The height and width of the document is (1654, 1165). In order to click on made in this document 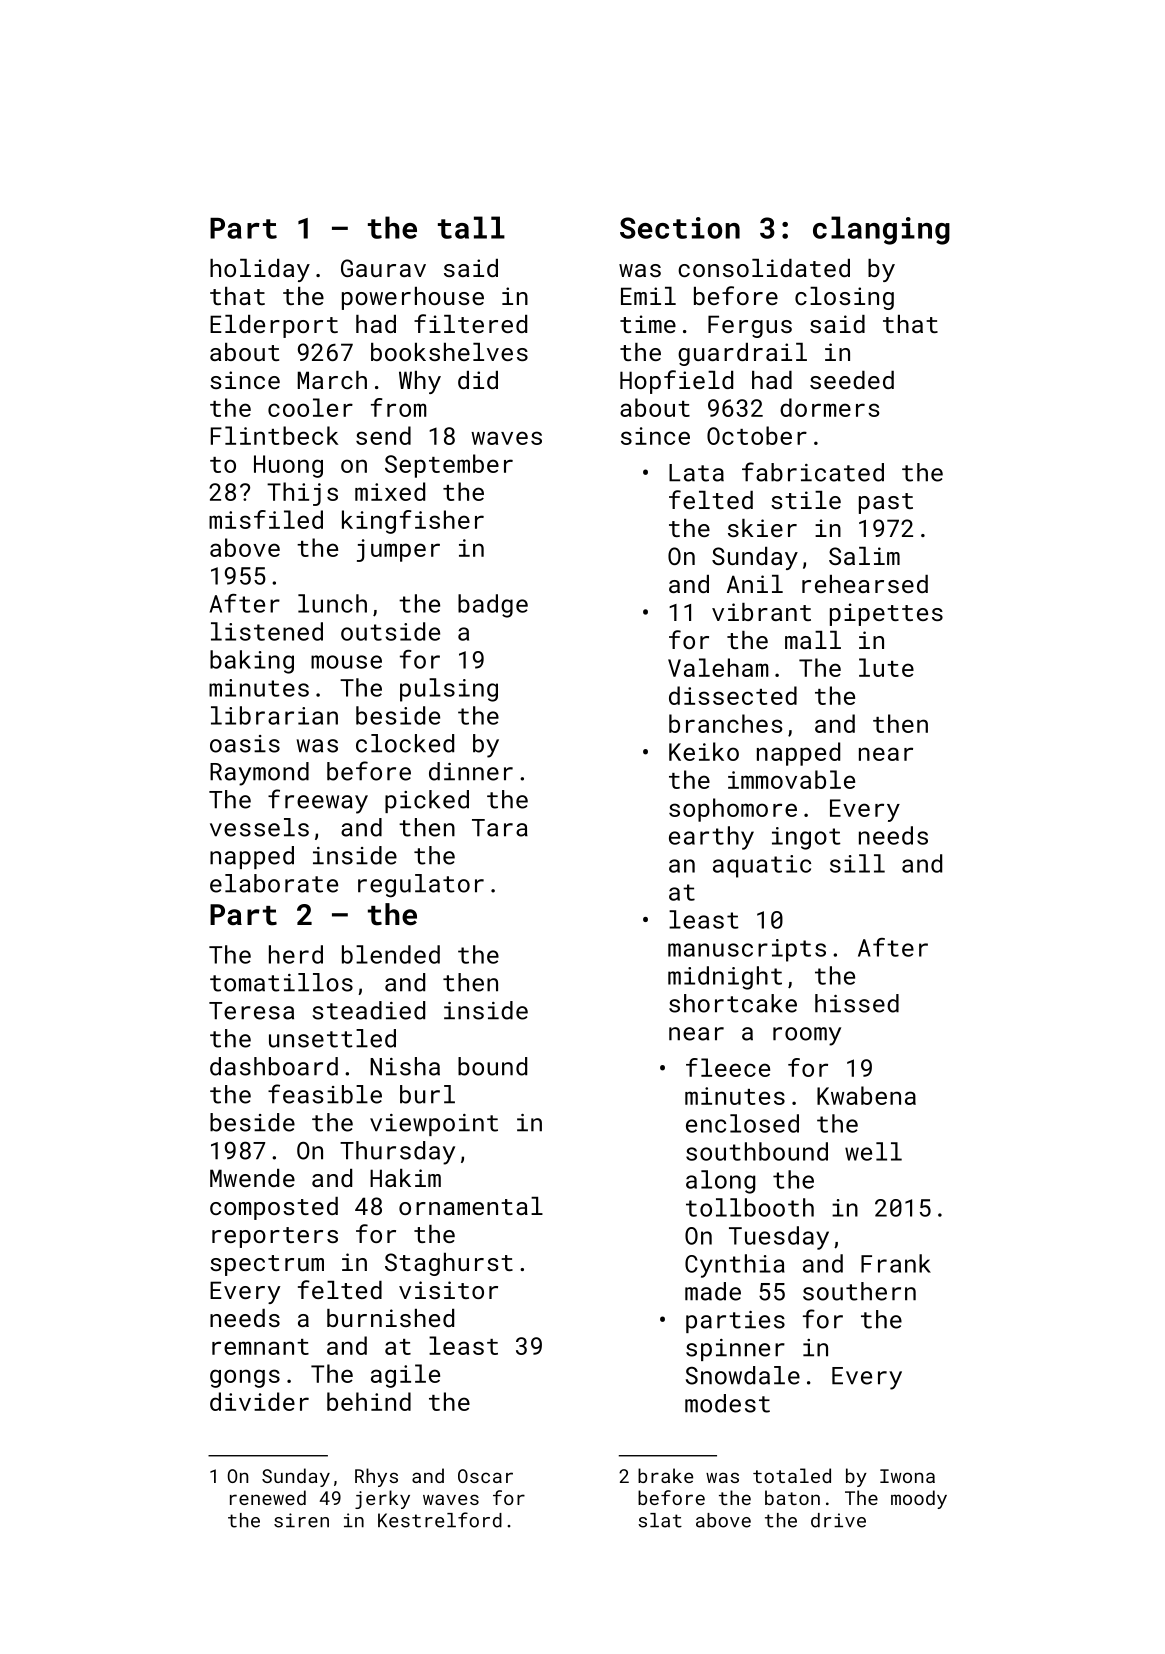, I will do `click(713, 1291)`.
